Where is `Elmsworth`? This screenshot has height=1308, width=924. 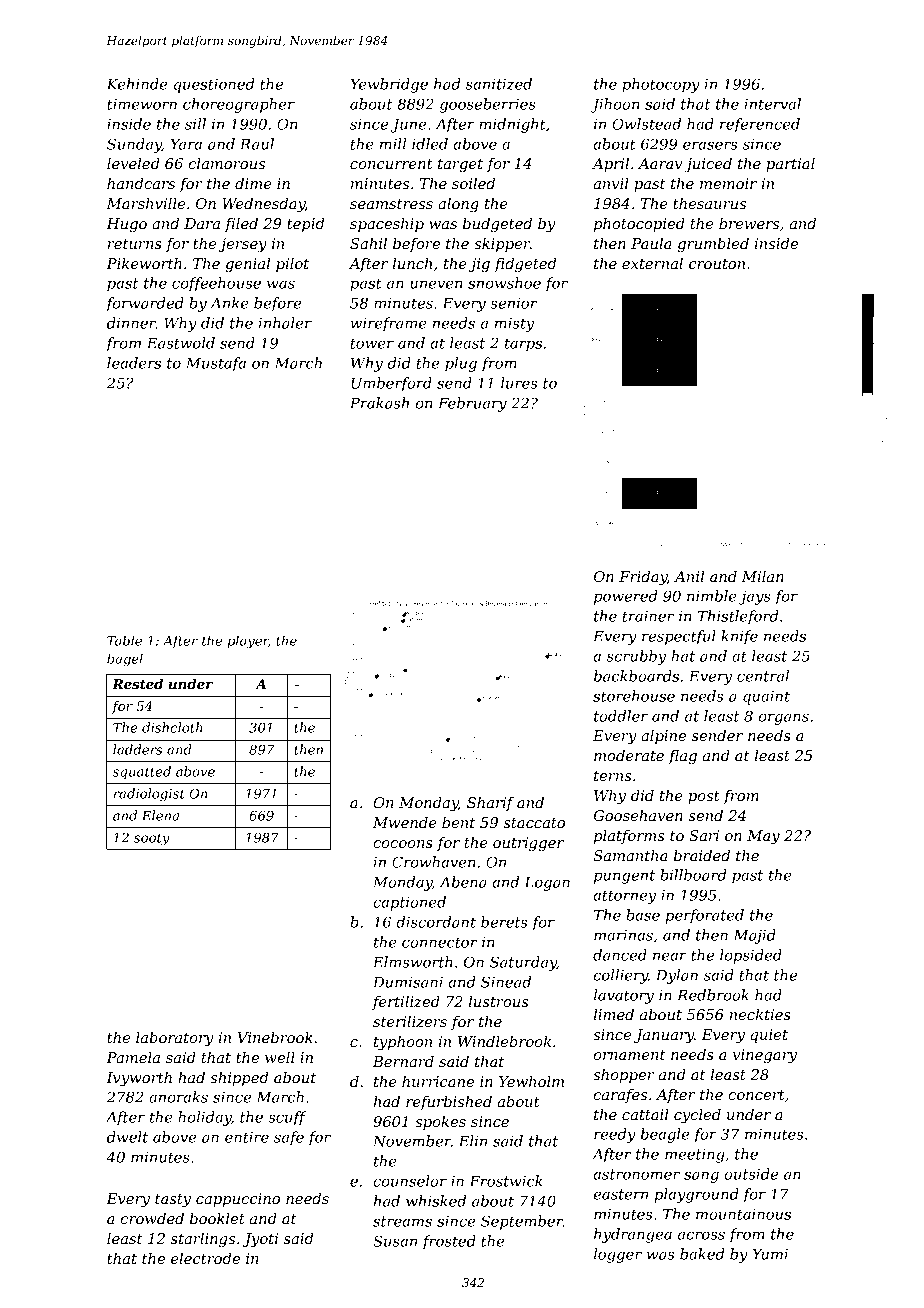 Elmsworth is located at coordinates (412, 962).
